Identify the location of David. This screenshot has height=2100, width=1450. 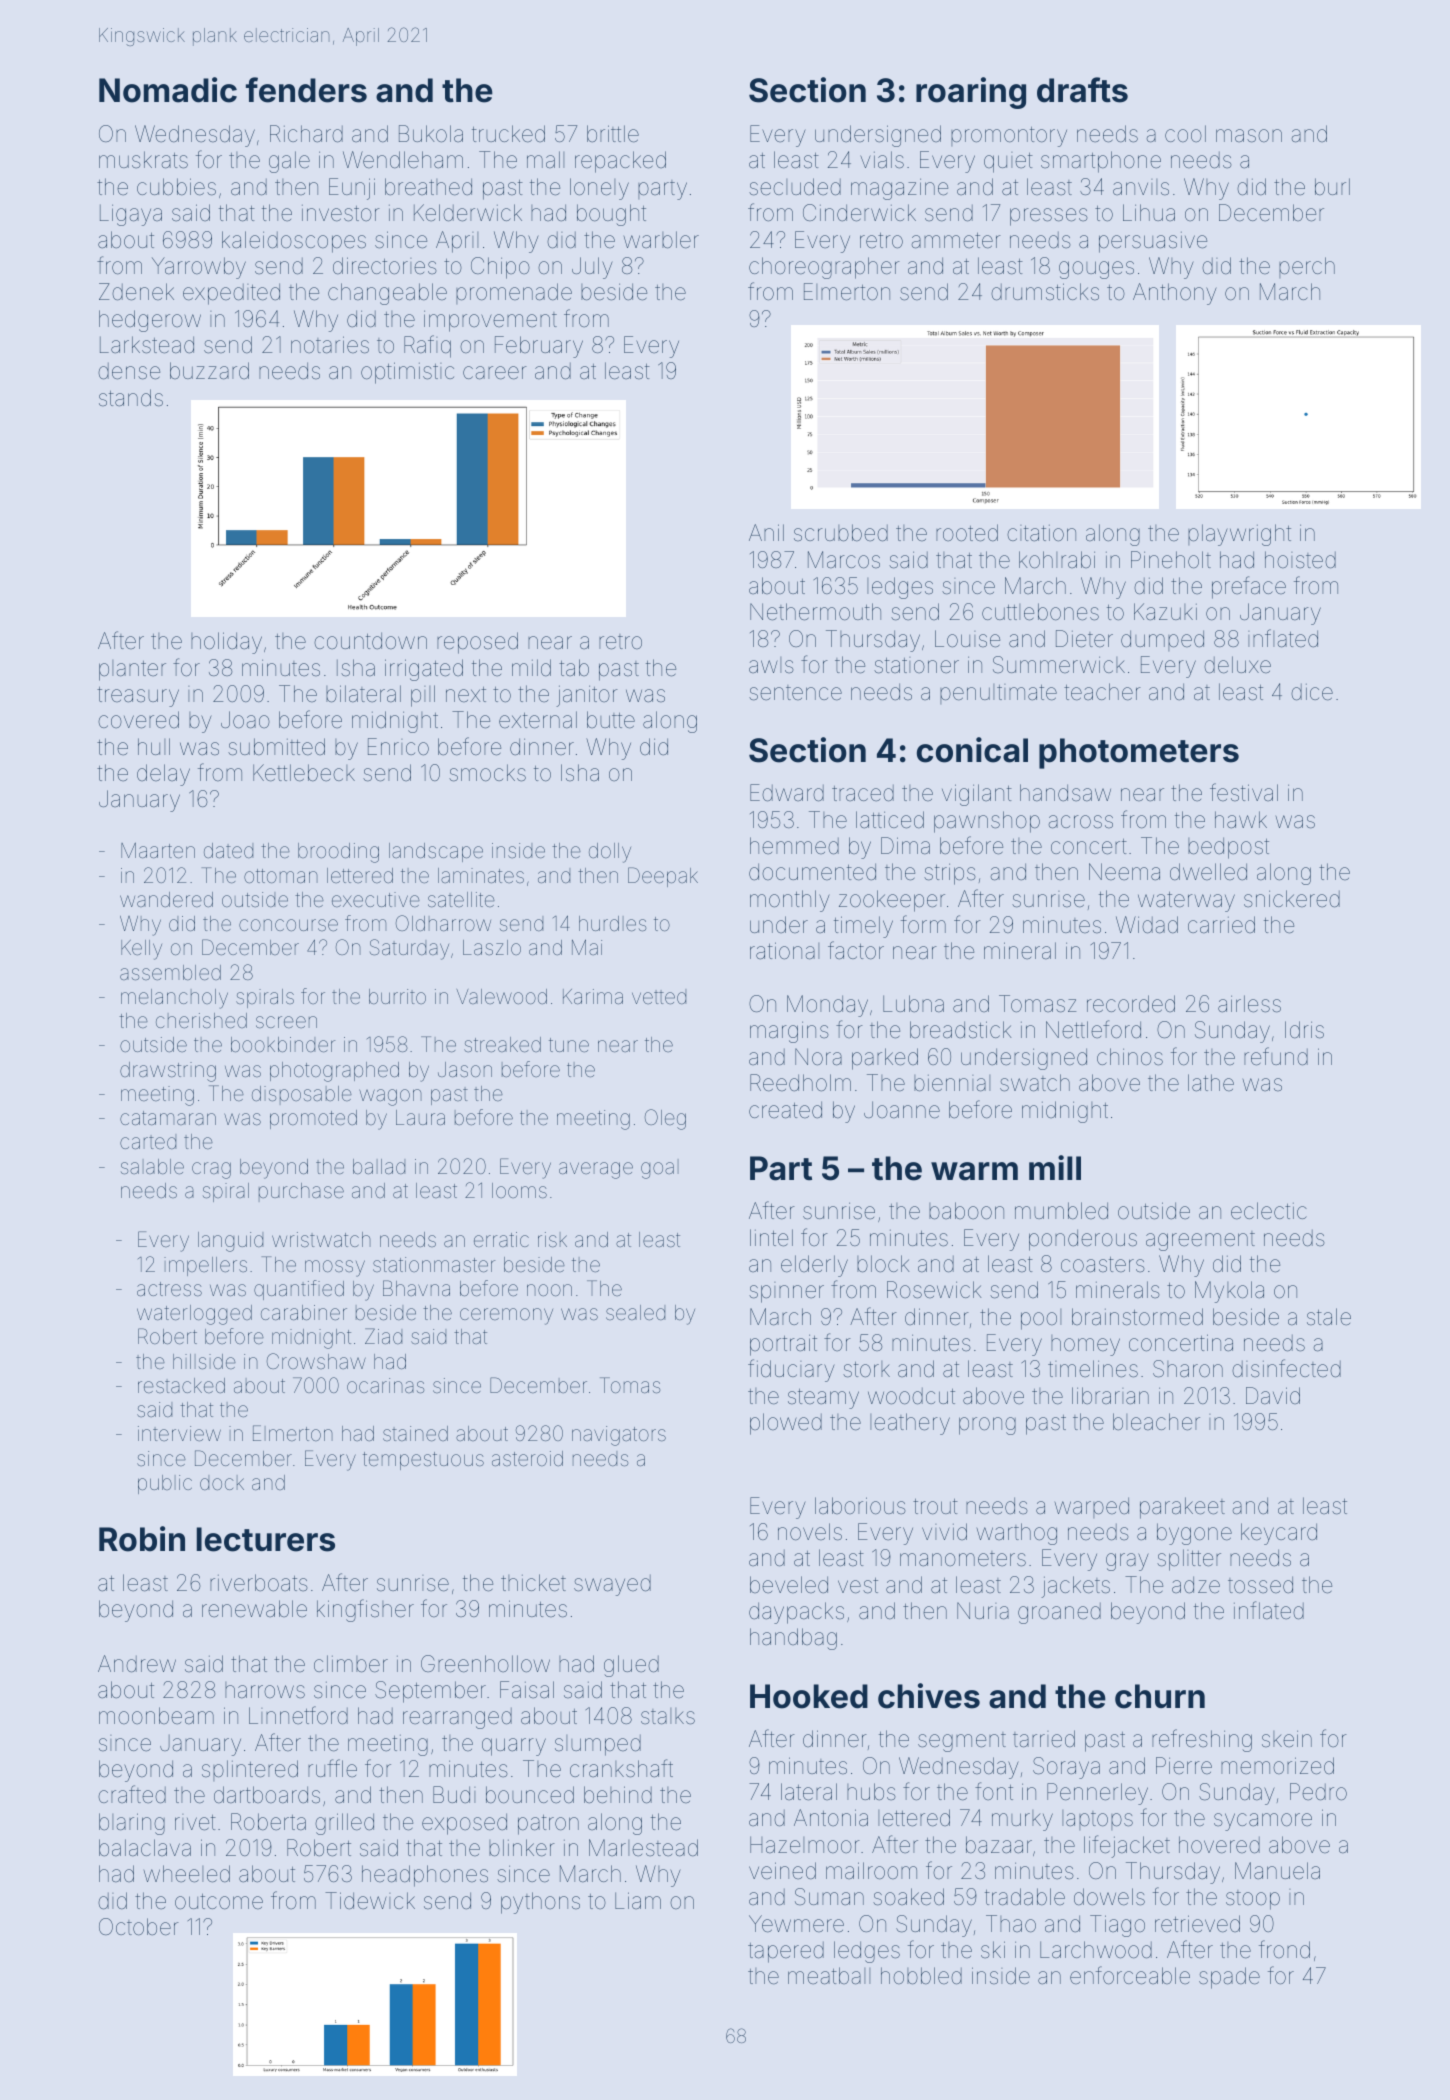
(1273, 1395).
